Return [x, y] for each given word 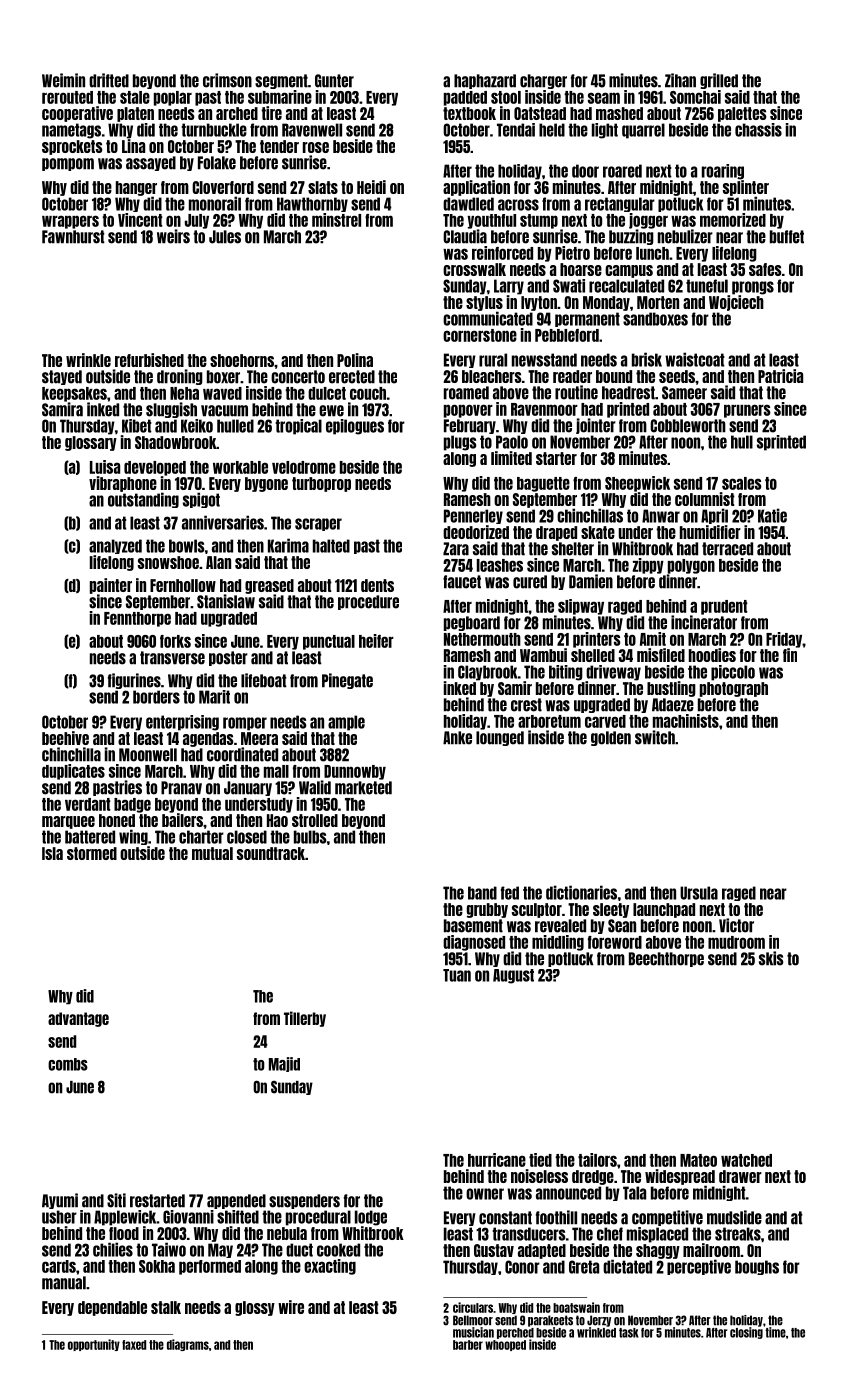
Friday [784, 640]
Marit [214, 697]
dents [377, 585]
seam [604, 98]
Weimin [63, 80]
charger [543, 81]
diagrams [188, 1345]
